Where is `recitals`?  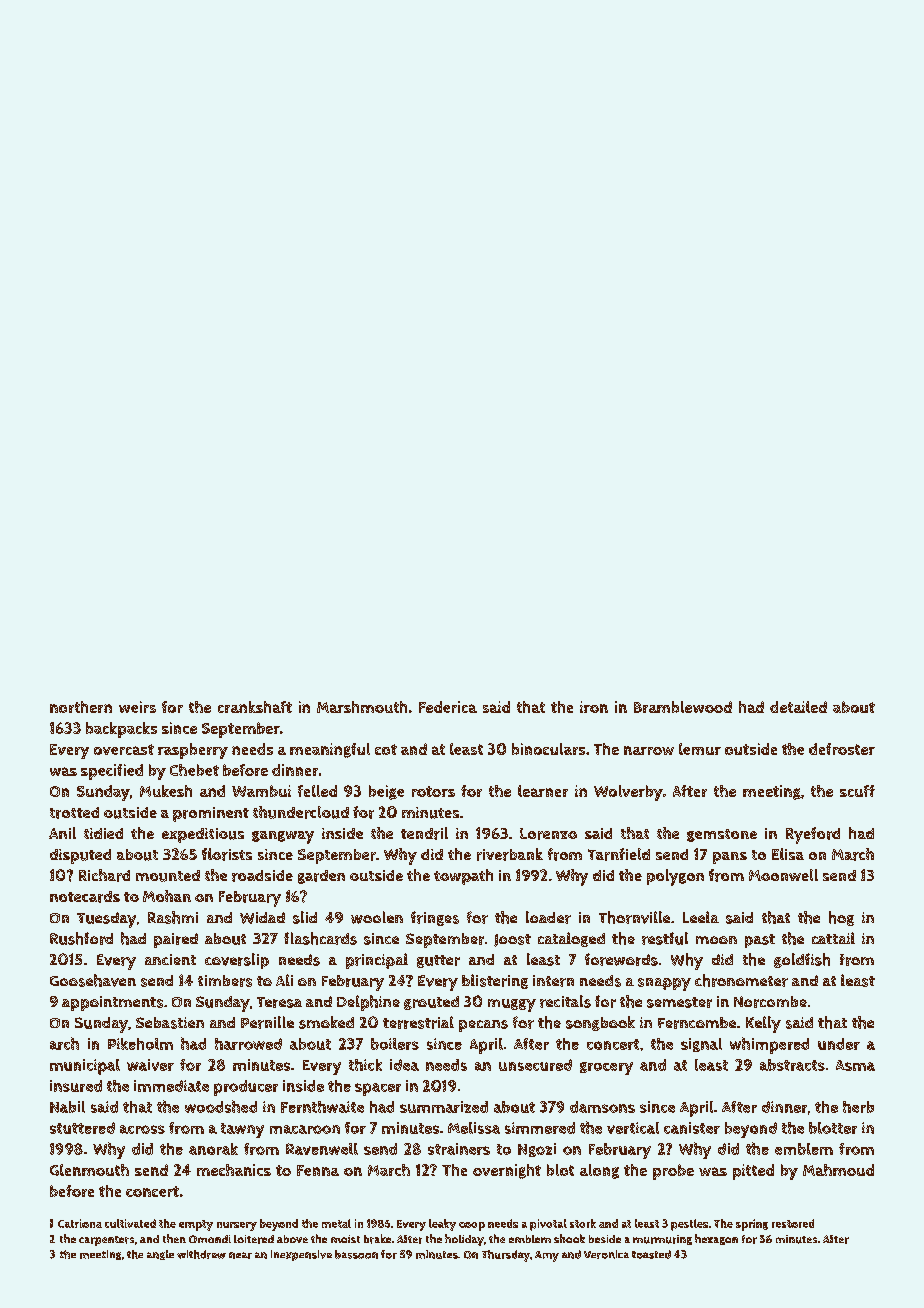
recitals is located at coordinates (565, 1001).
